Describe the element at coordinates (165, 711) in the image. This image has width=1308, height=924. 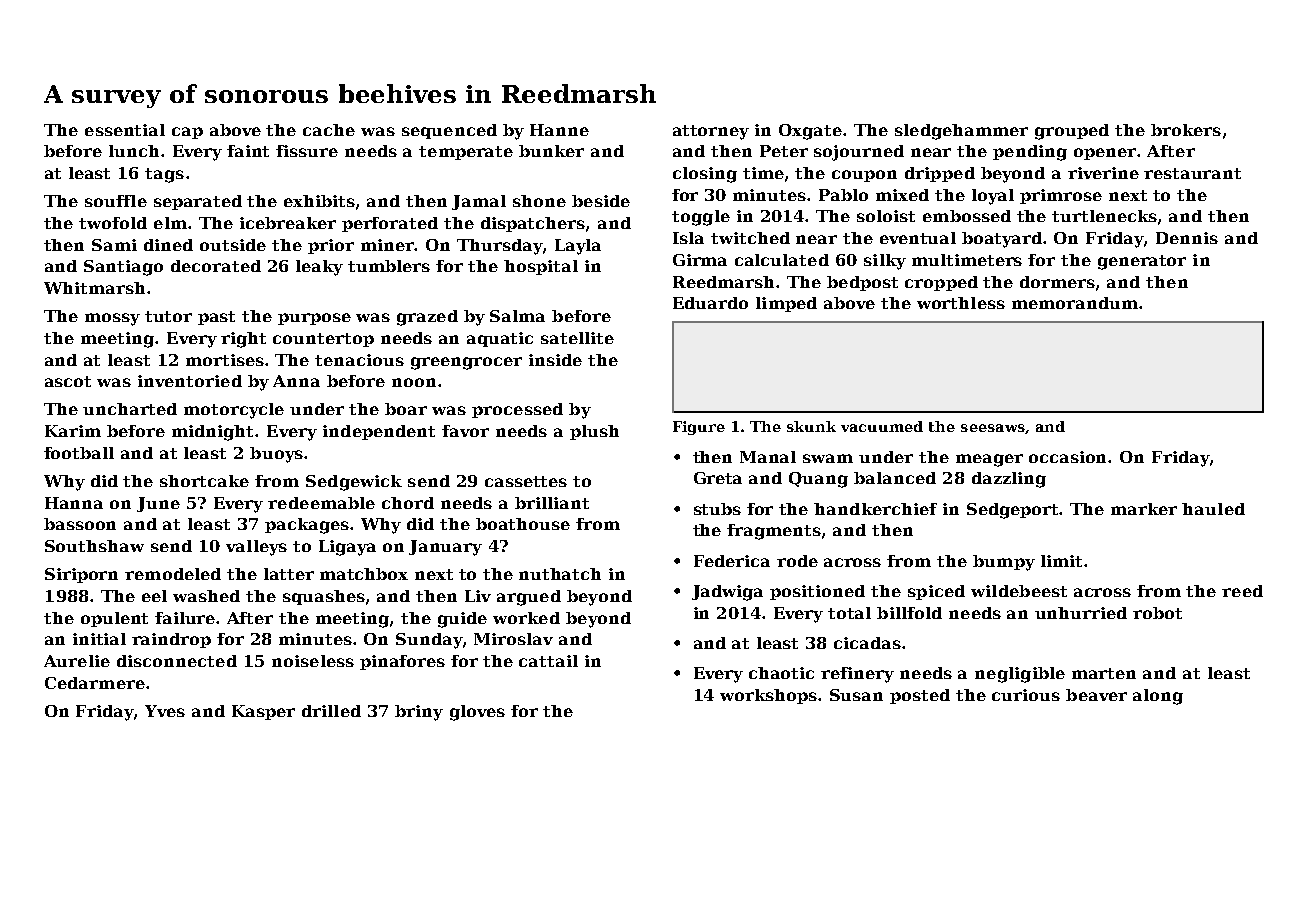
I see `Yves` at that location.
